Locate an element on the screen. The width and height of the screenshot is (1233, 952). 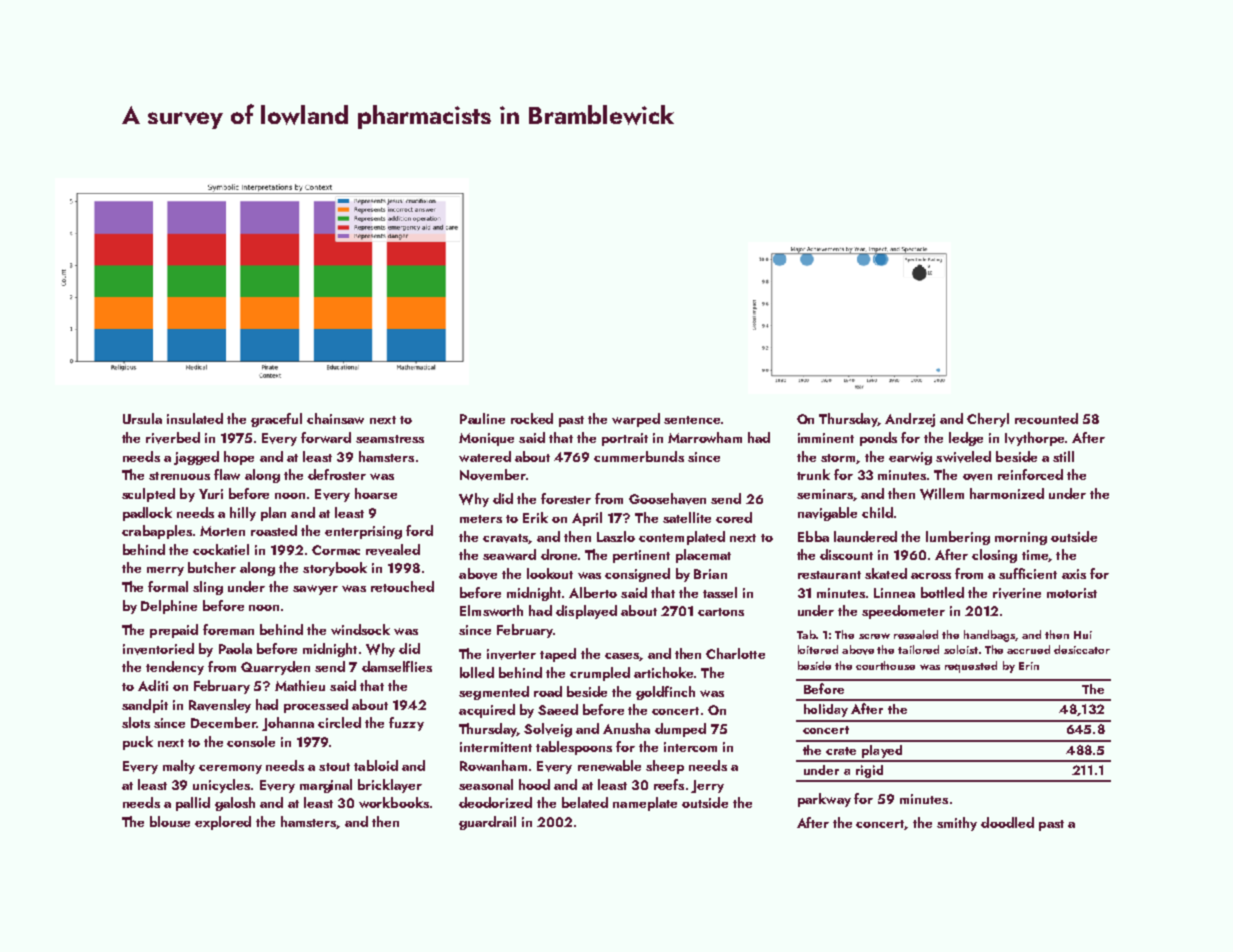
skated is located at coordinates (886, 573).
